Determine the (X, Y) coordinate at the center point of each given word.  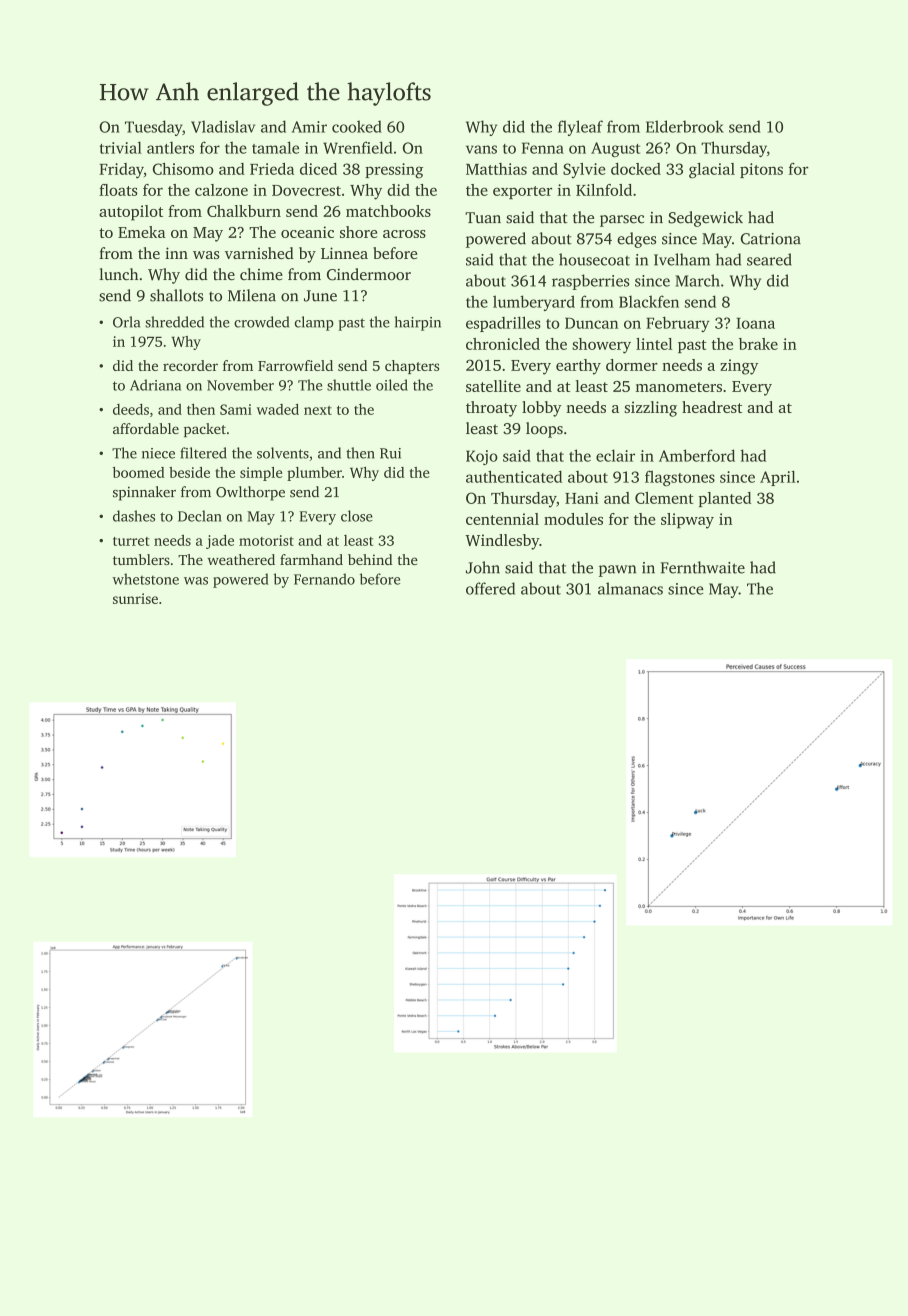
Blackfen (649, 301)
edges (636, 240)
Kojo (482, 457)
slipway (687, 521)
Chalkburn (244, 211)
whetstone (145, 579)
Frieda (272, 169)
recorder (190, 365)
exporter (522, 192)
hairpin (418, 323)
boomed (139, 472)
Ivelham (682, 259)
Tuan (483, 218)
